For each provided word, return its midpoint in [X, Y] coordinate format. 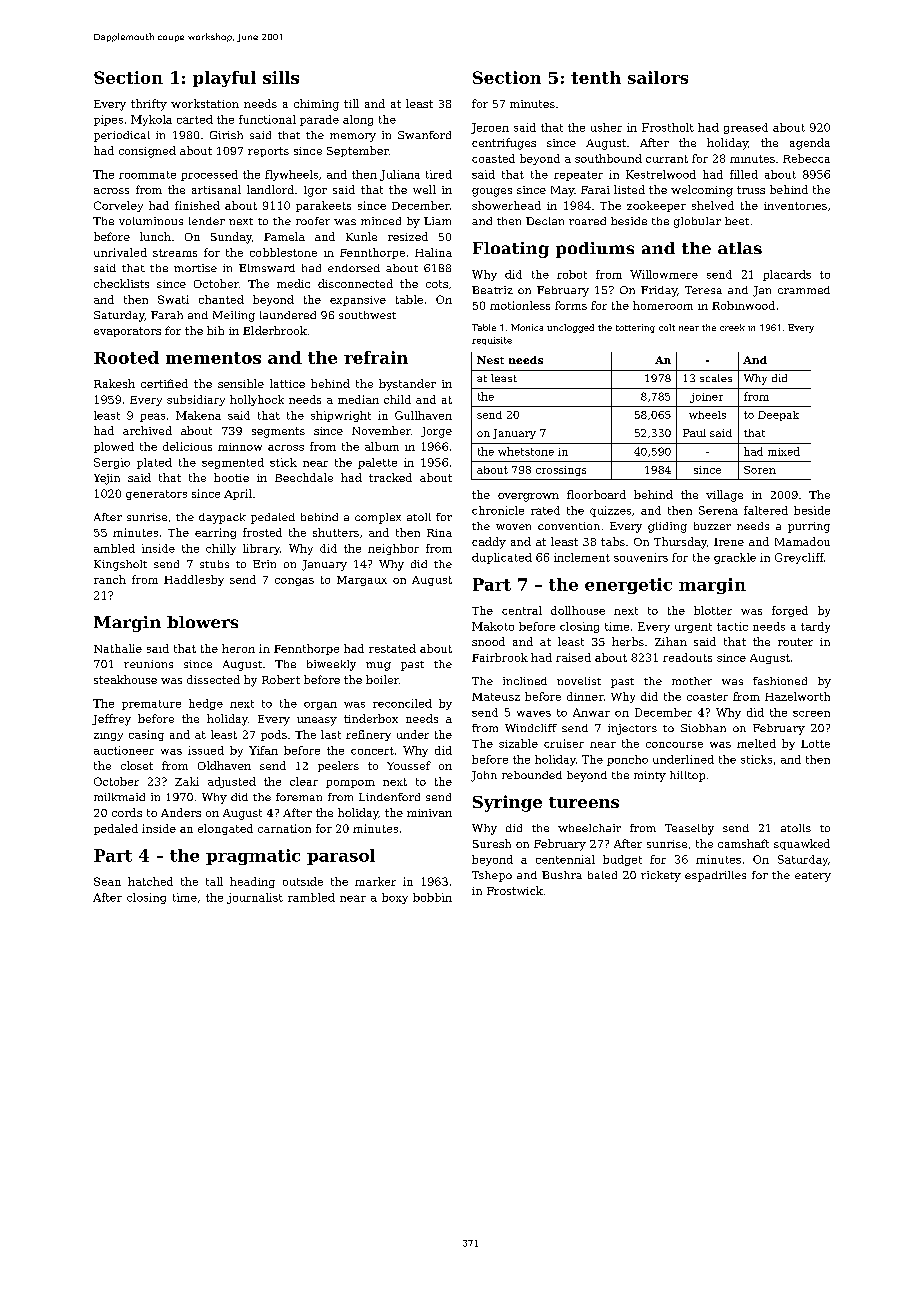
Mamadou [802, 541]
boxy [395, 898]
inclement [582, 557]
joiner [706, 398]
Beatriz [492, 290]
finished [197, 205]
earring [215, 533]
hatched [150, 881]
